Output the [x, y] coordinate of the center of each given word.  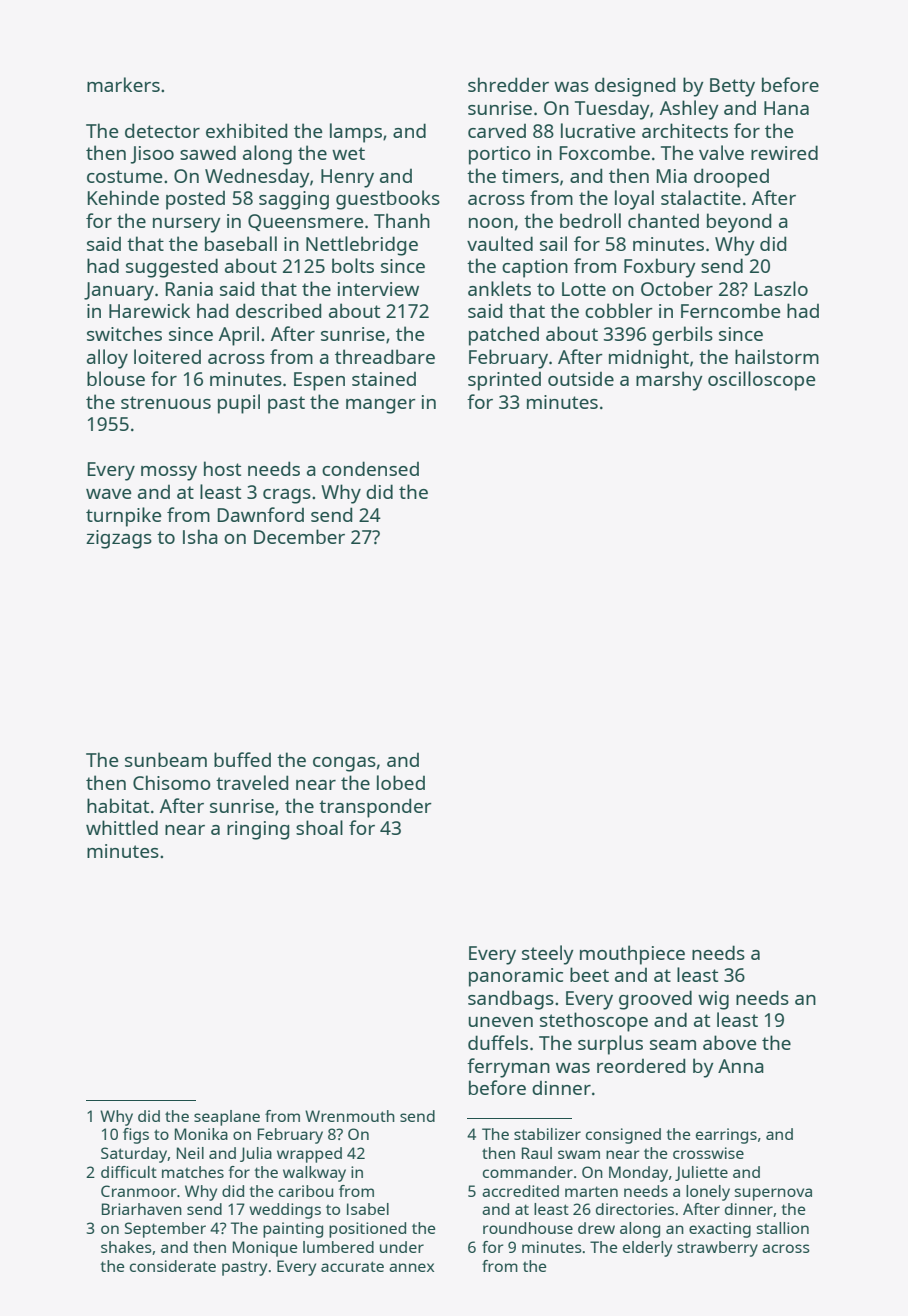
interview [378, 289]
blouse [116, 378]
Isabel [368, 1209]
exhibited [246, 130]
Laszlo [781, 288]
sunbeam [166, 759]
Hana [786, 108]
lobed [401, 782]
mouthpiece [632, 955]
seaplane [227, 1118]
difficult [129, 1172]
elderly [647, 1249]
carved [497, 131]
